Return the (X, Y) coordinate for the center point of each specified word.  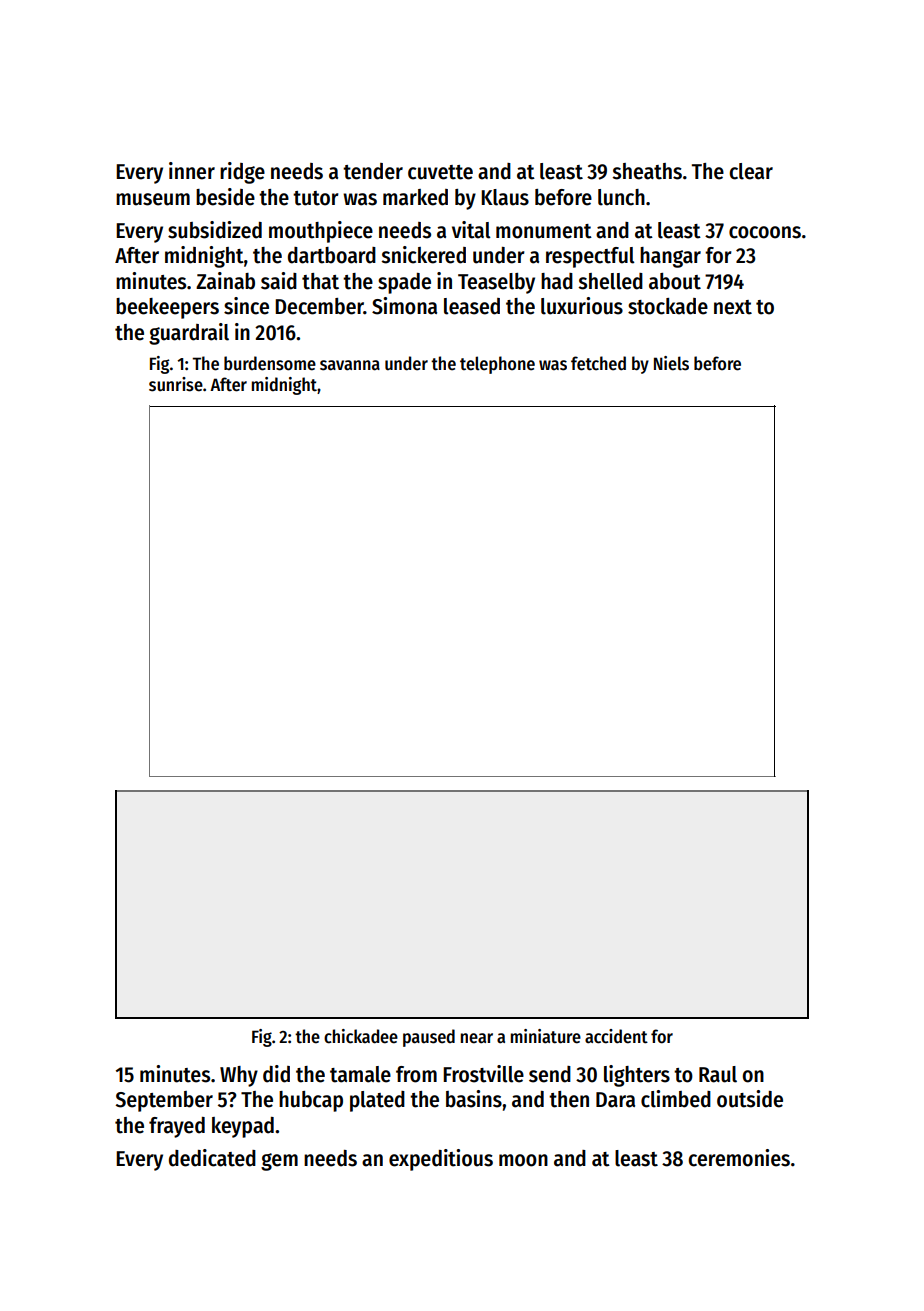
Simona (404, 306)
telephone (497, 365)
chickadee (361, 1036)
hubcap (311, 1101)
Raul (718, 1074)
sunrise (176, 384)
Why (239, 1076)
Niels (671, 363)
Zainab (225, 281)
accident (616, 1036)
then (569, 1099)
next (733, 307)
